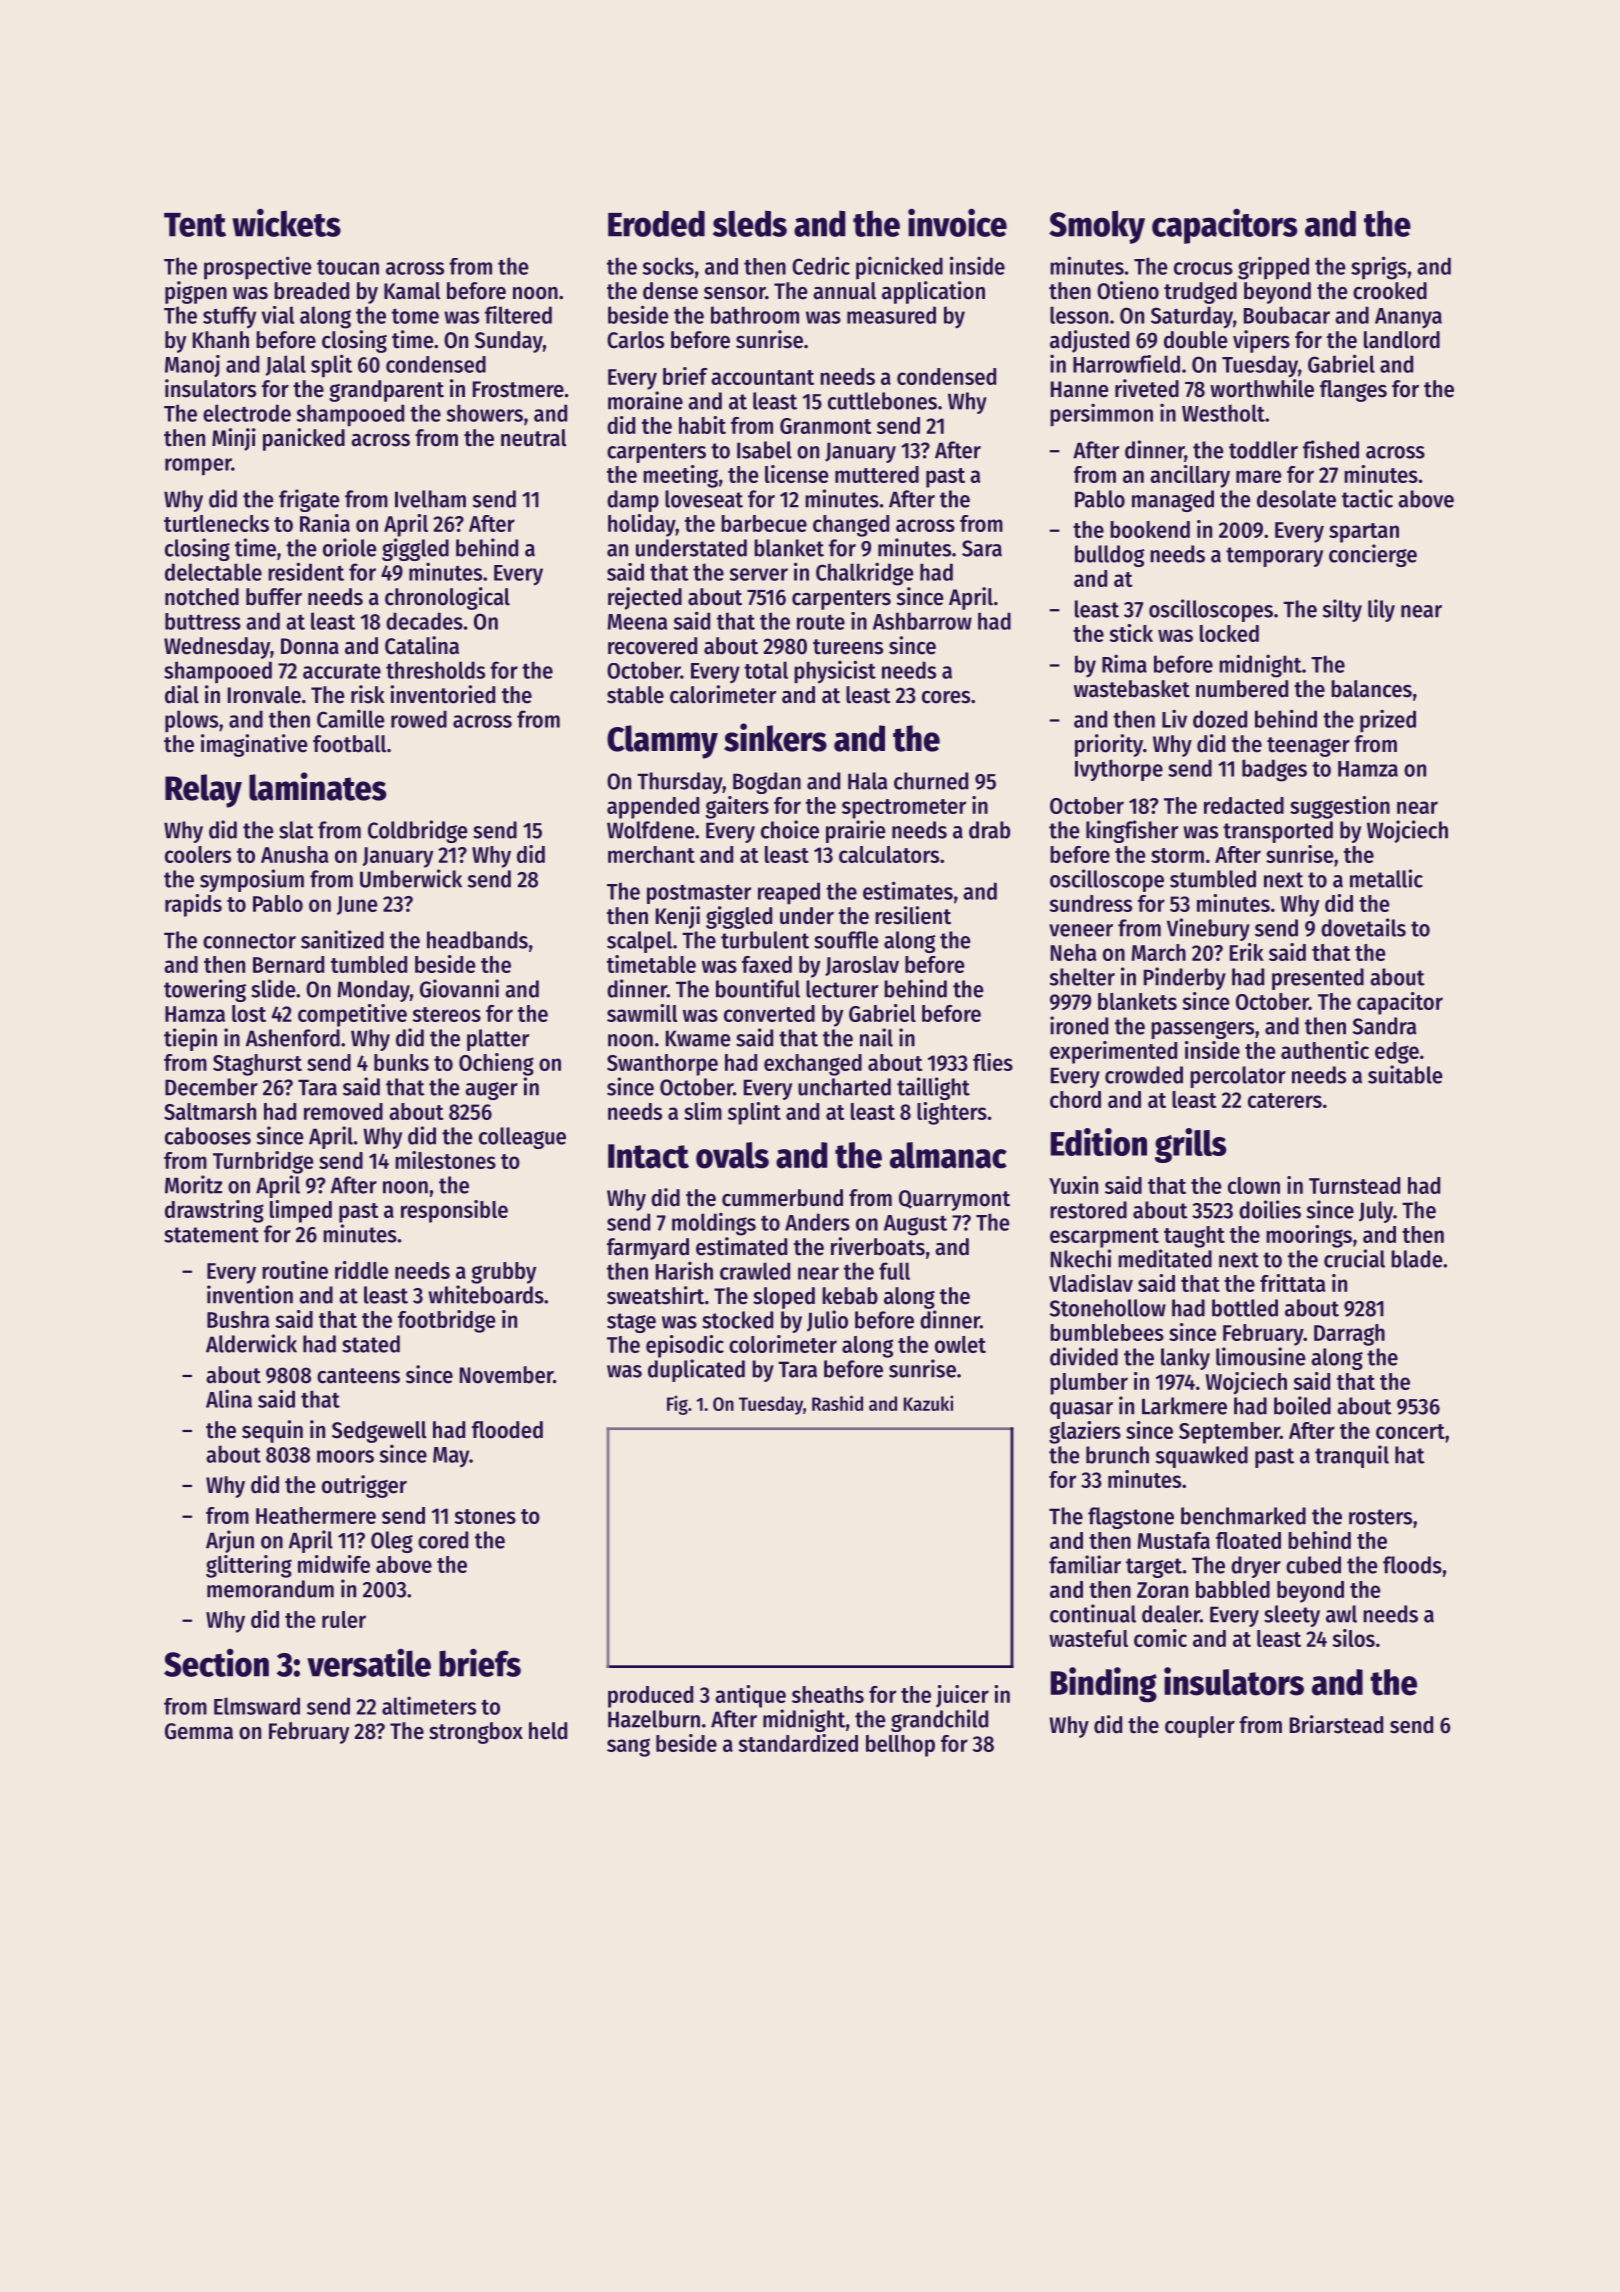 The image size is (1620, 2292). Describe the element at coordinates (957, 222) in the document. I see `invoice` at that location.
